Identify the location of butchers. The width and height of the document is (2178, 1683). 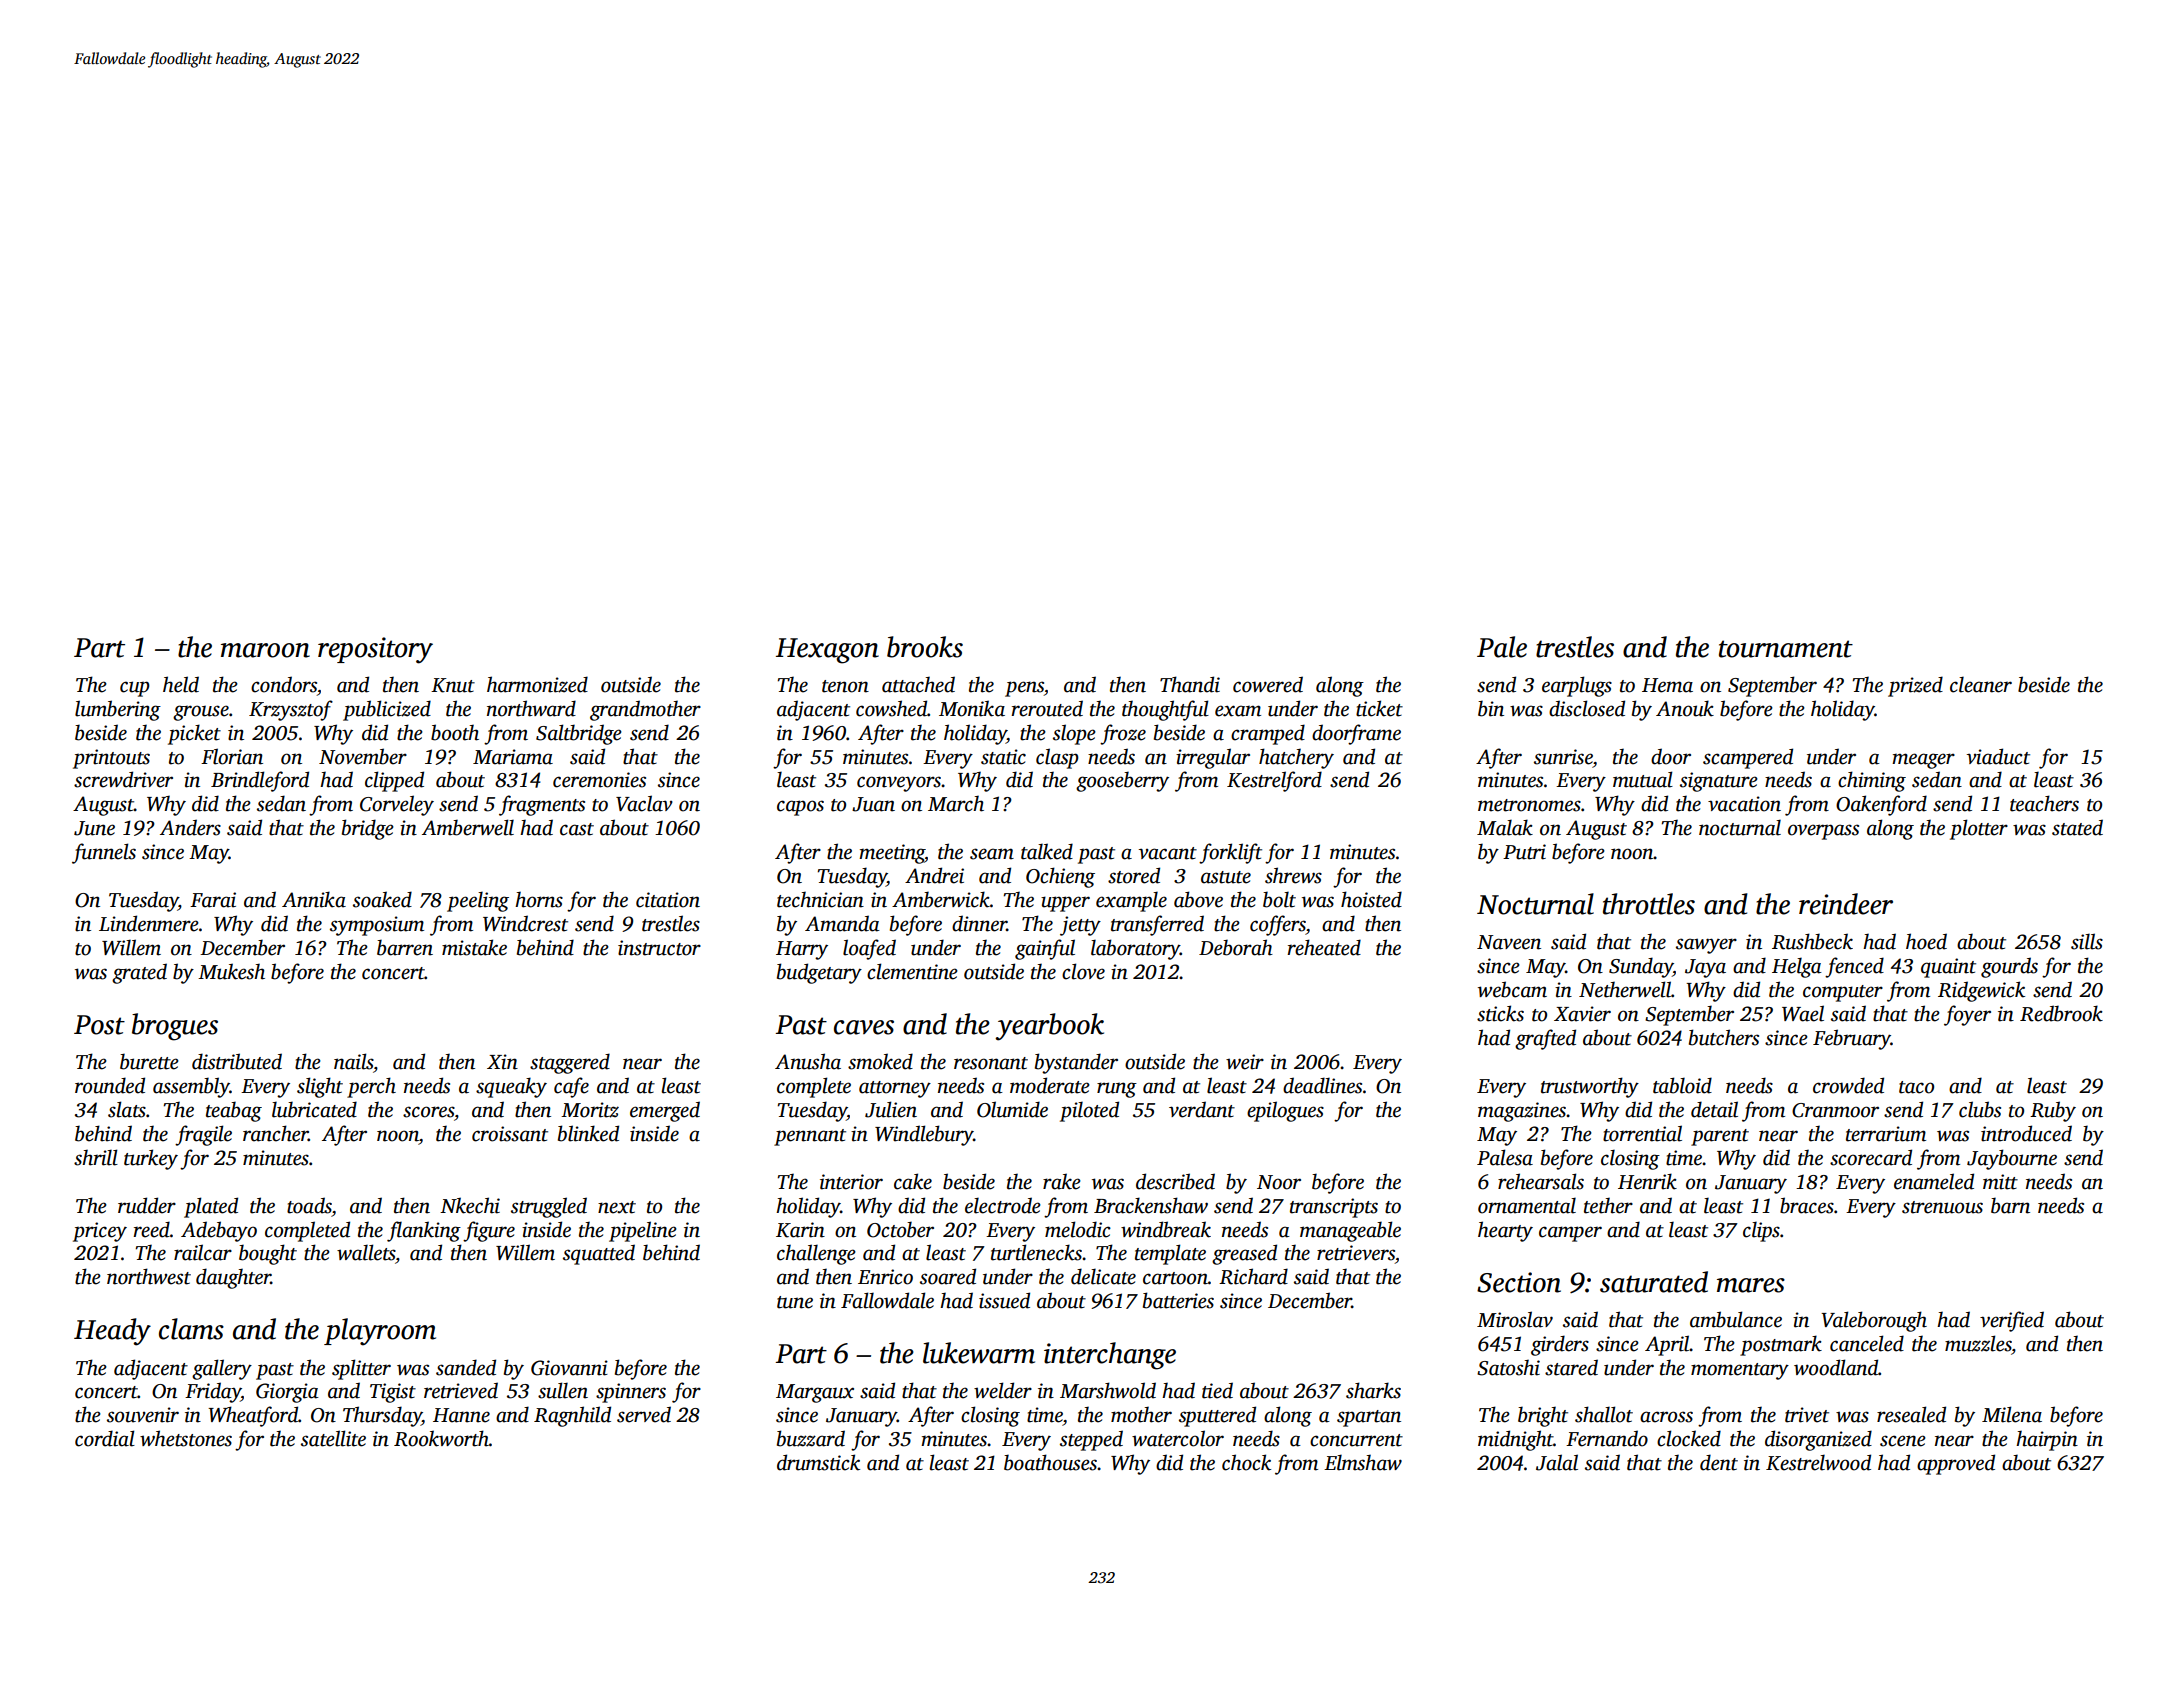
(1724, 1037).
